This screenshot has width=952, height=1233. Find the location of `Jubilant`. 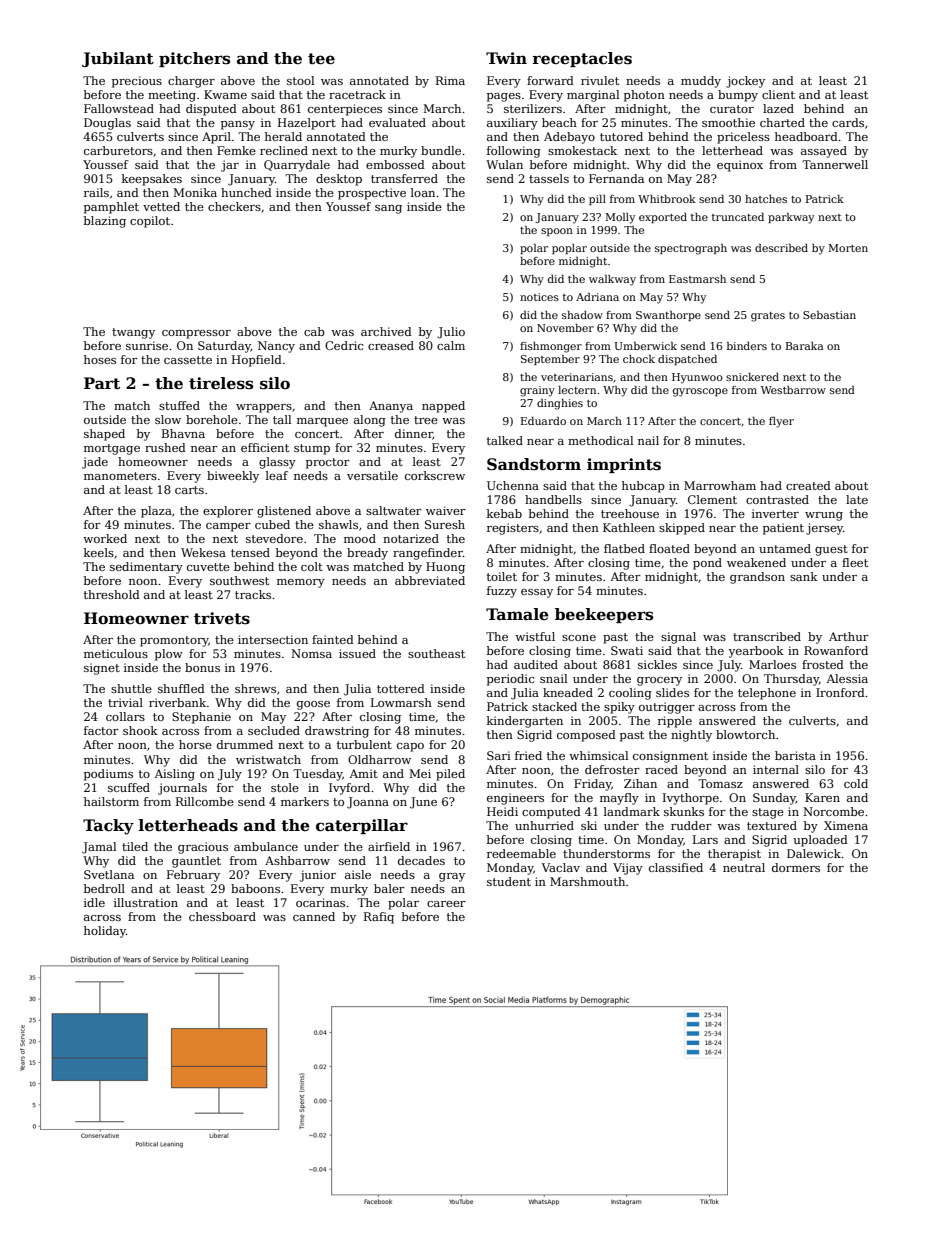

Jubilant is located at coordinates (118, 59).
